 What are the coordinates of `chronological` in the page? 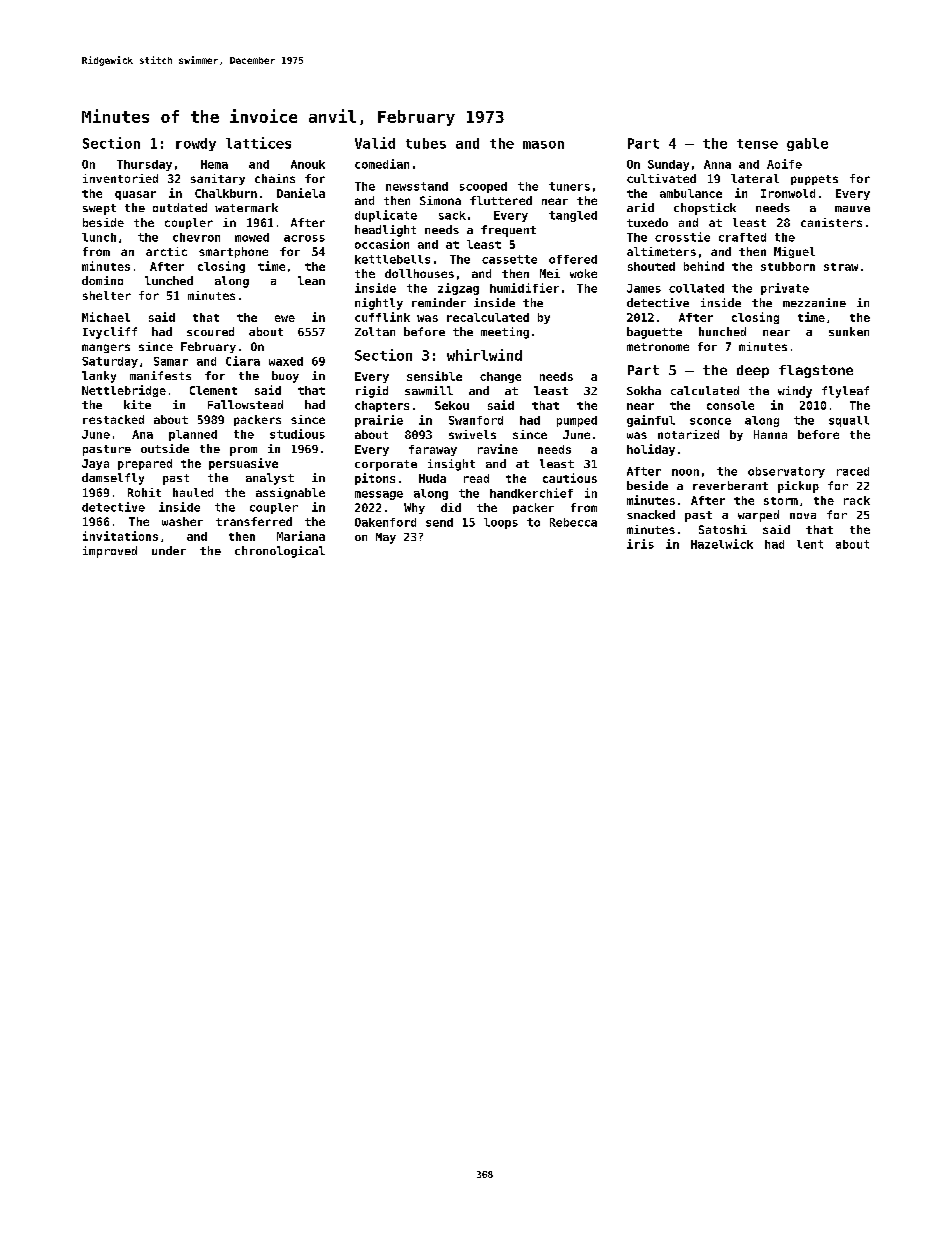 It's located at (280, 552).
